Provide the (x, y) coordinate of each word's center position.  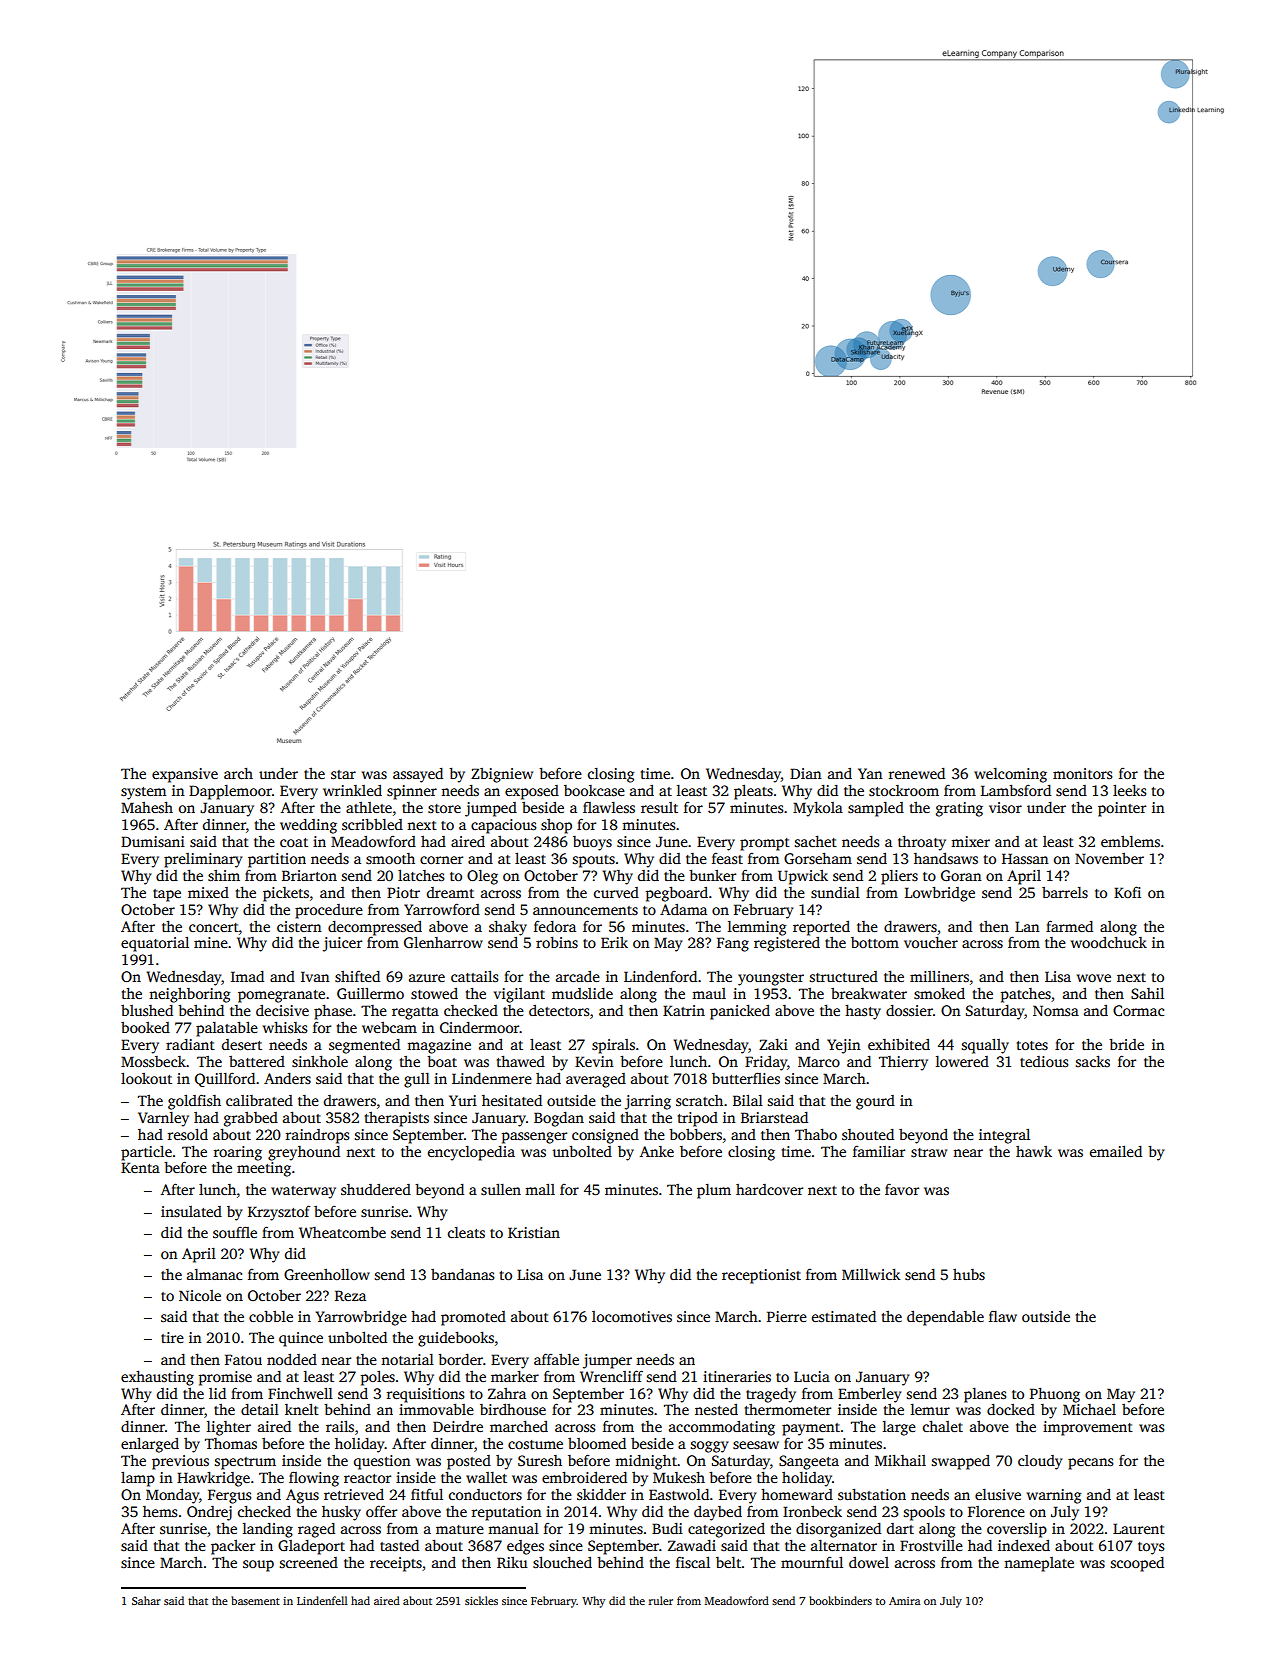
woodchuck (1109, 942)
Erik (614, 942)
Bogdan (559, 1119)
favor (902, 1189)
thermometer (788, 1409)
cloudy (1040, 1462)
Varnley (163, 1119)
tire (172, 1337)
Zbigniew (502, 775)
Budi (667, 1528)
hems (160, 1511)
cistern (299, 926)
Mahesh (147, 807)
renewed (917, 773)
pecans (1091, 1464)
